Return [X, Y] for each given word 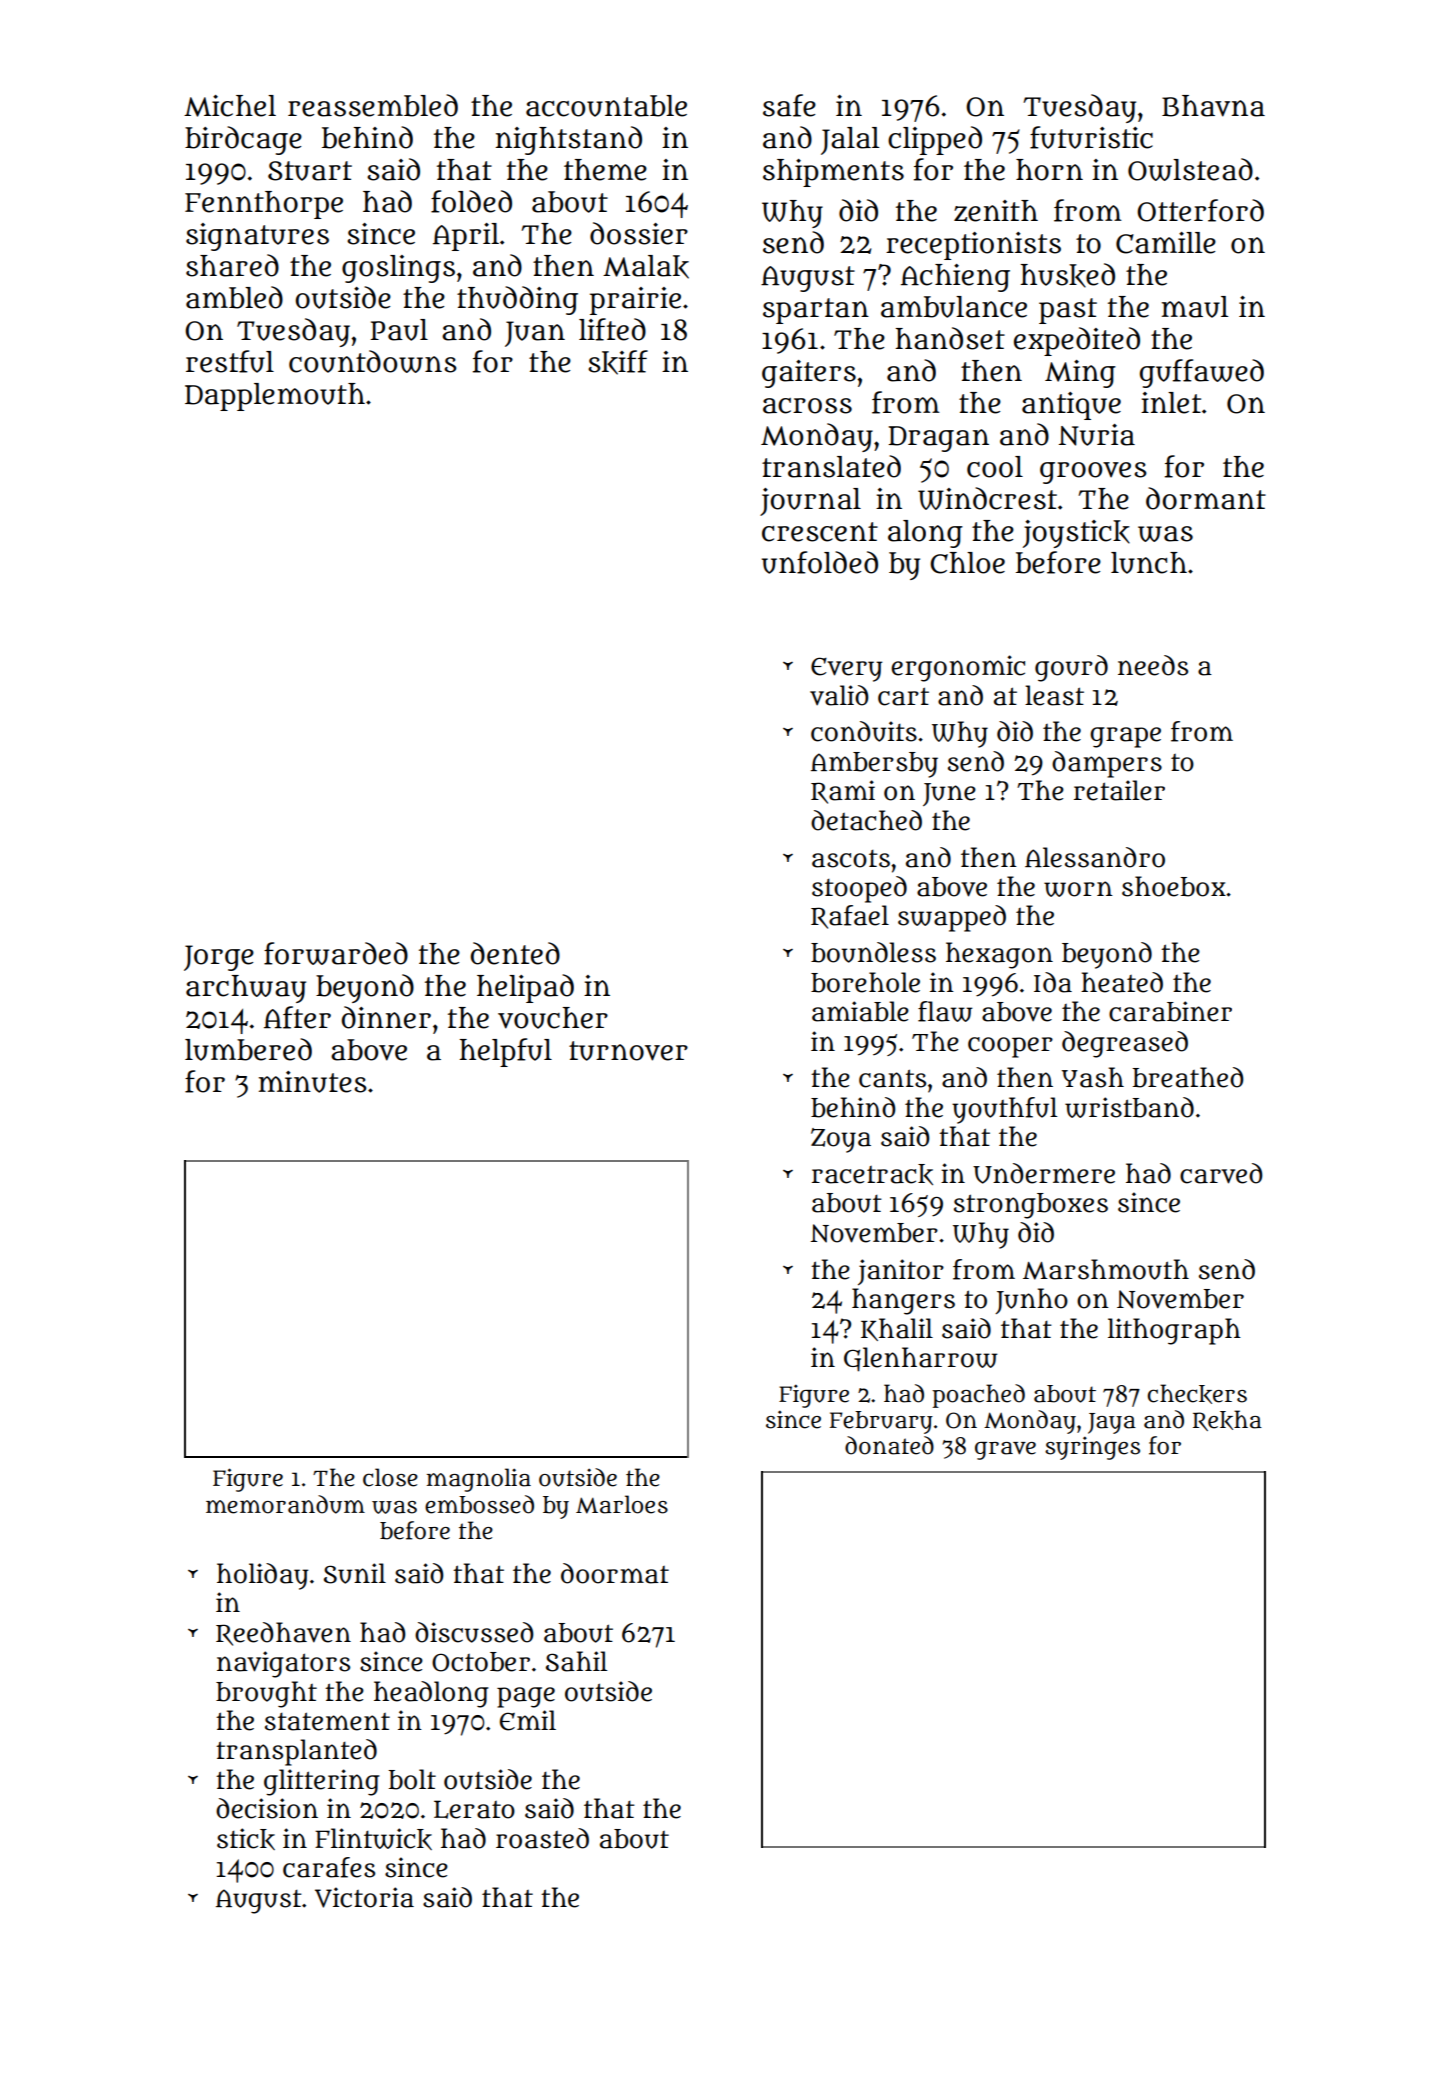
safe [789, 105]
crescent [820, 532]
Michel [230, 106]
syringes [1092, 1448]
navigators [283, 1664]
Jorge [219, 958]
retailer [1119, 790]
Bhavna [1213, 106]
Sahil [576, 1661]
